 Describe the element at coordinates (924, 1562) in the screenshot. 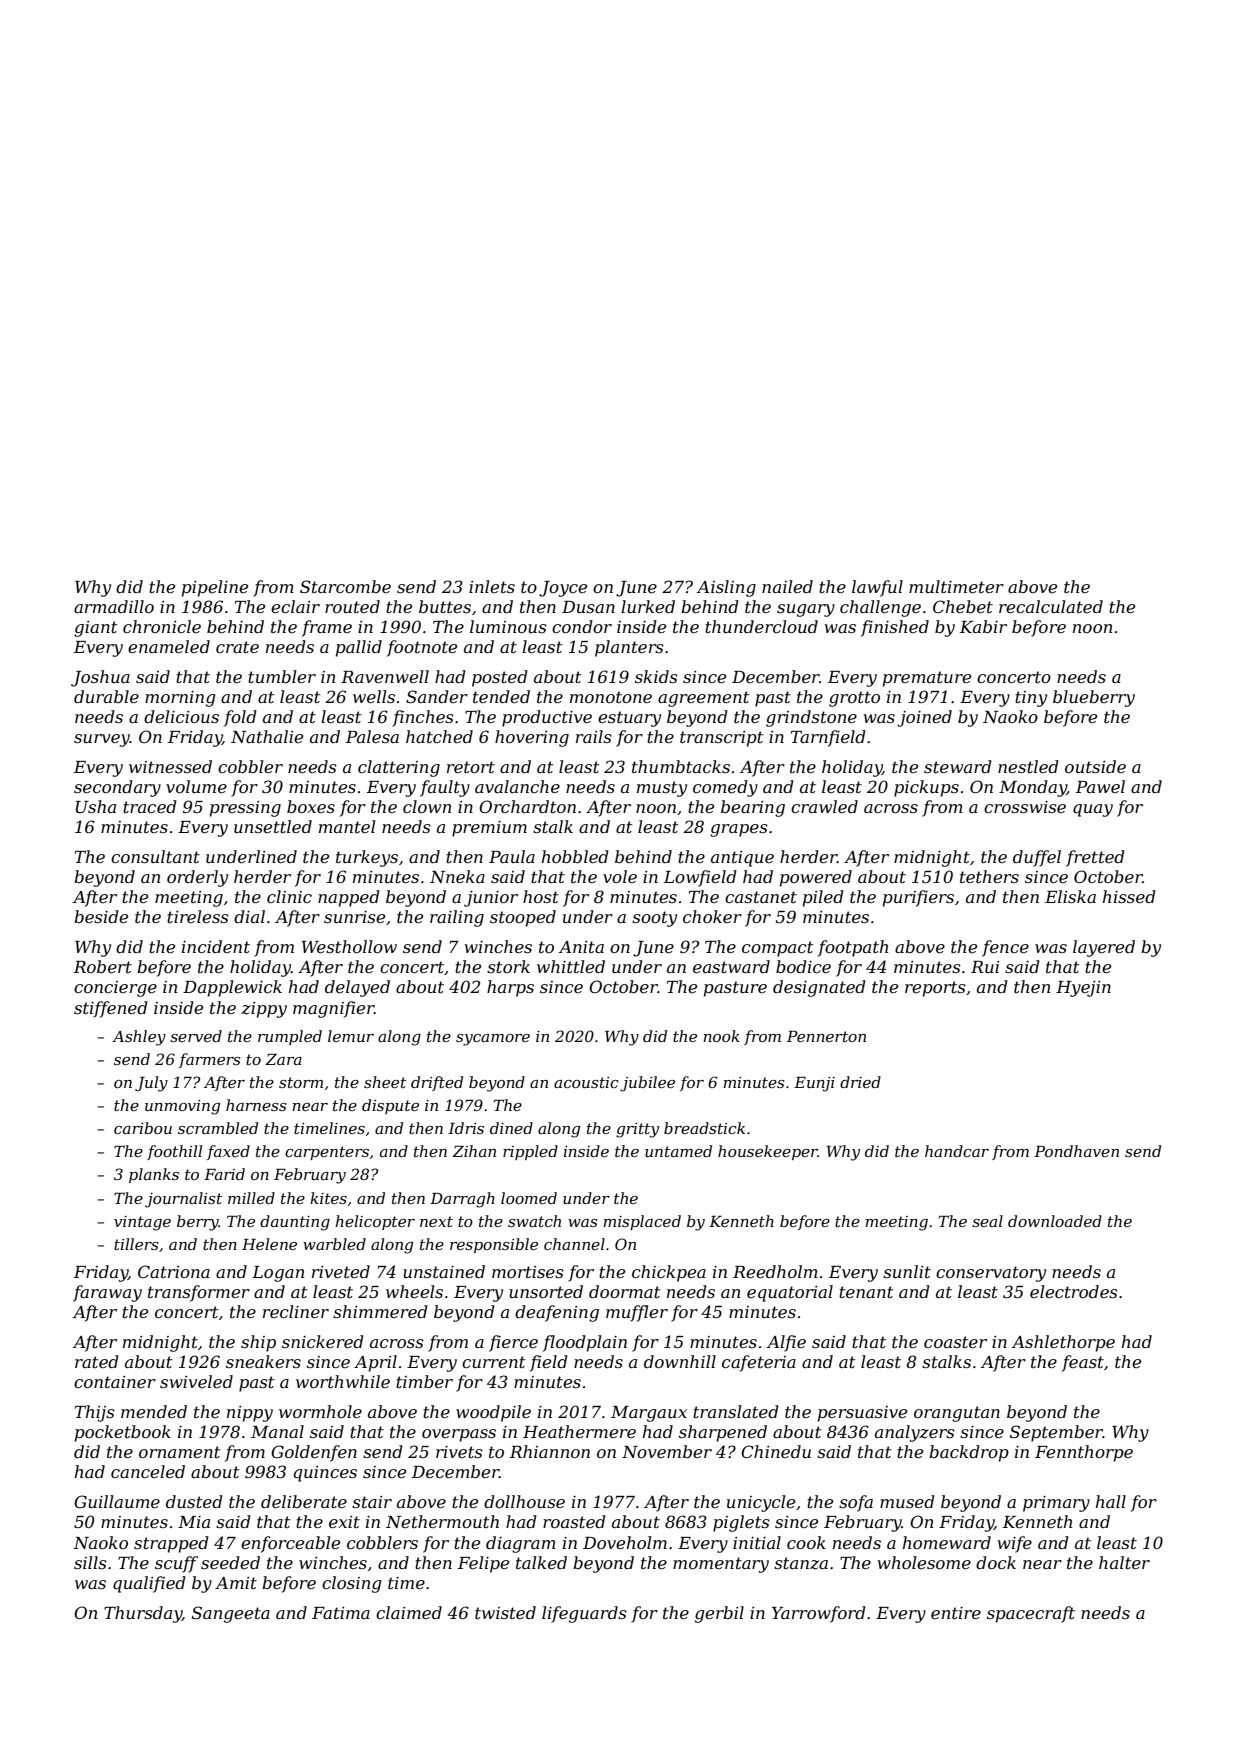

I see `wholesome` at that location.
